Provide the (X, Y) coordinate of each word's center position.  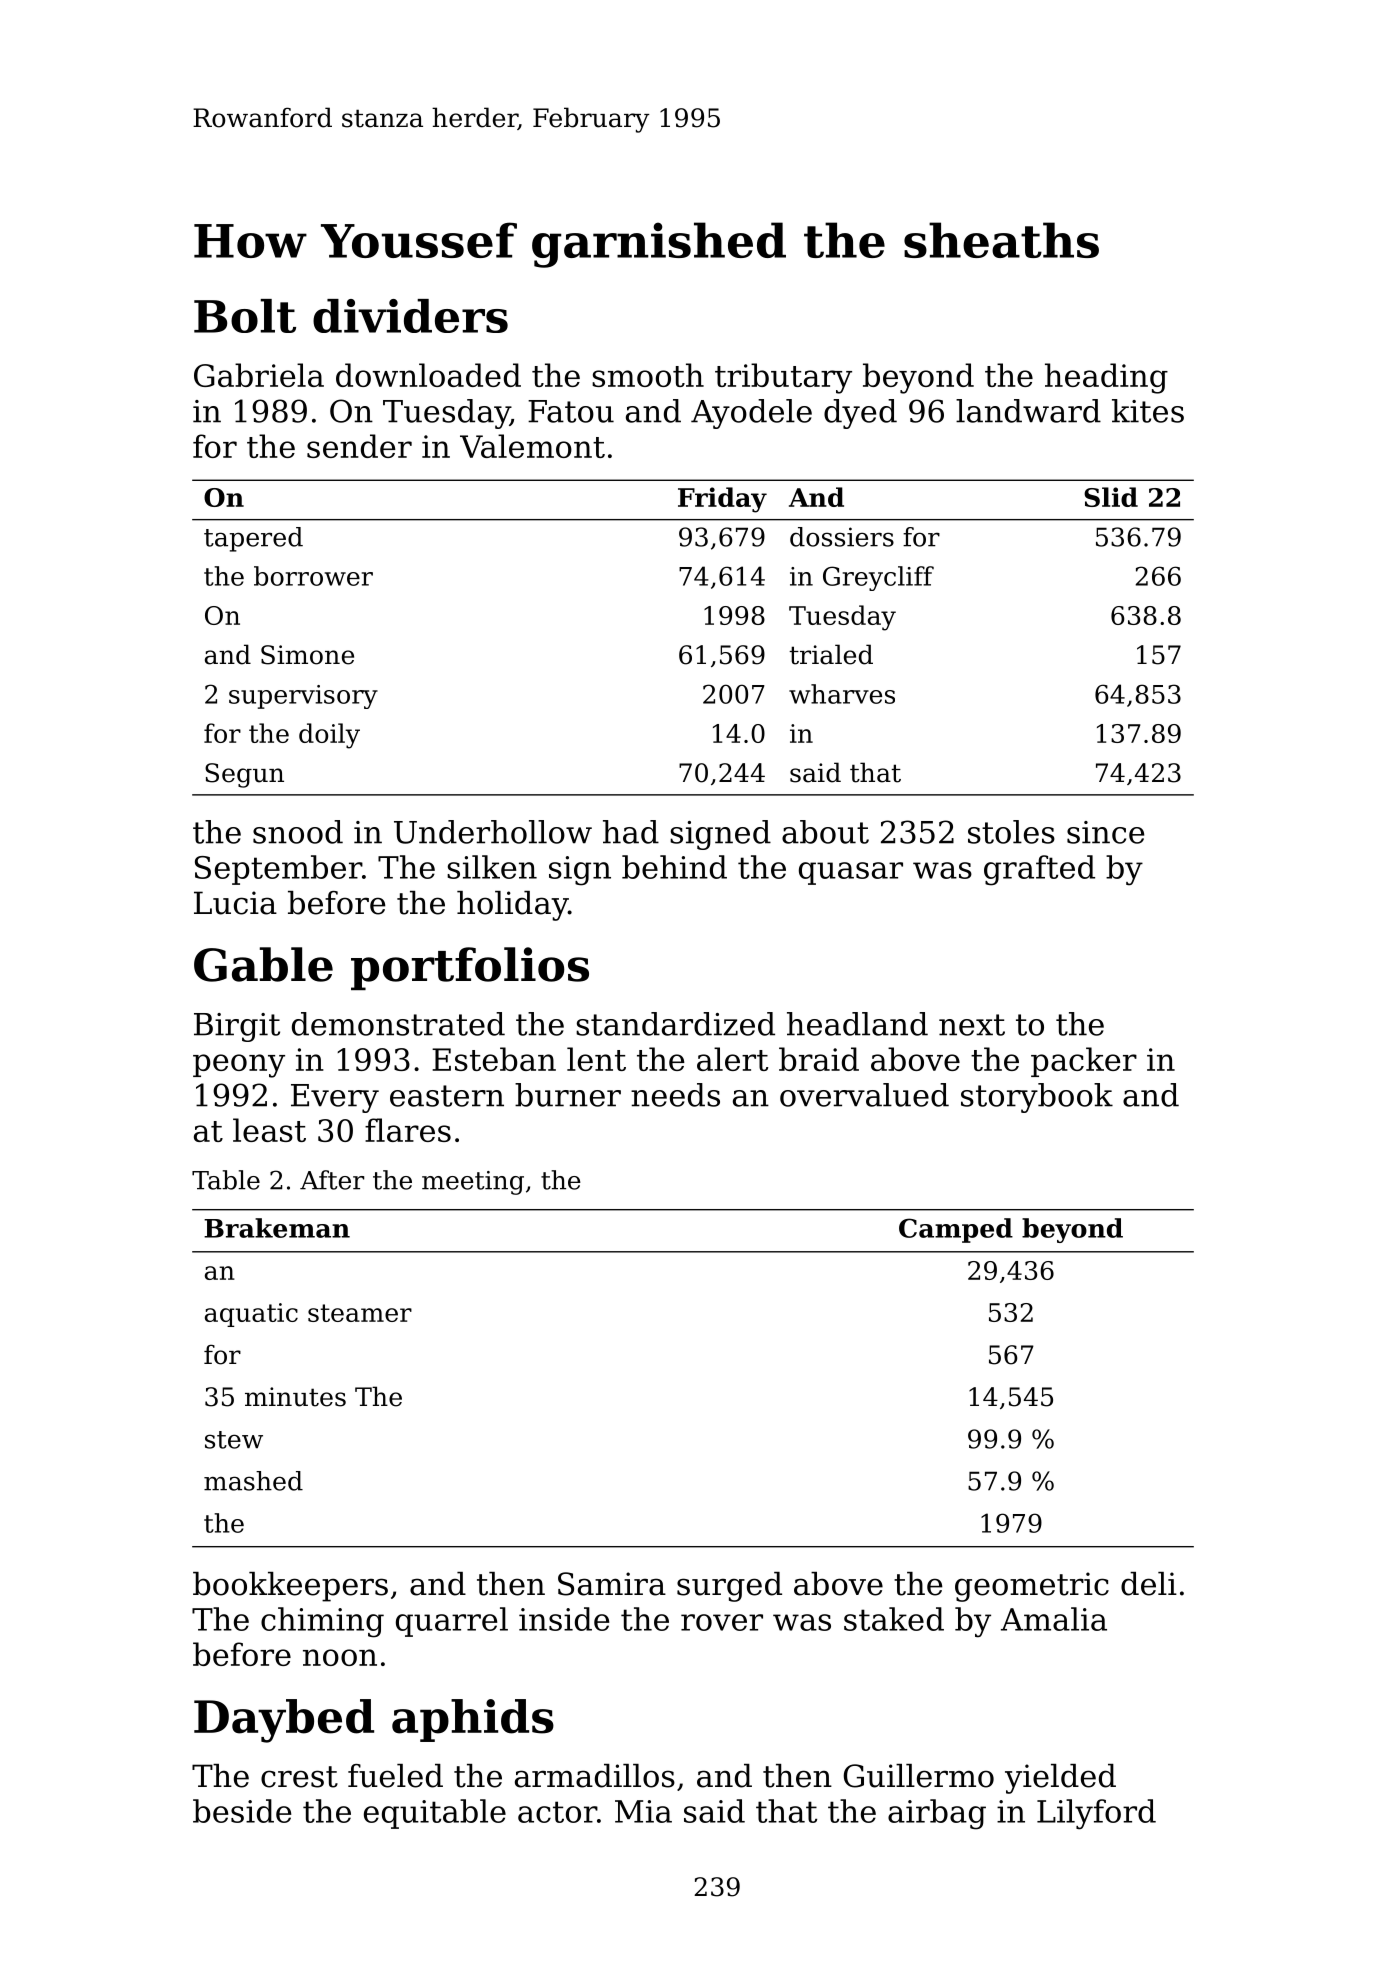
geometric (1032, 1587)
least (269, 1130)
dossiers (842, 537)
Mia (643, 1811)
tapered (253, 539)
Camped (956, 1230)
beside (242, 1811)
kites (1148, 411)
